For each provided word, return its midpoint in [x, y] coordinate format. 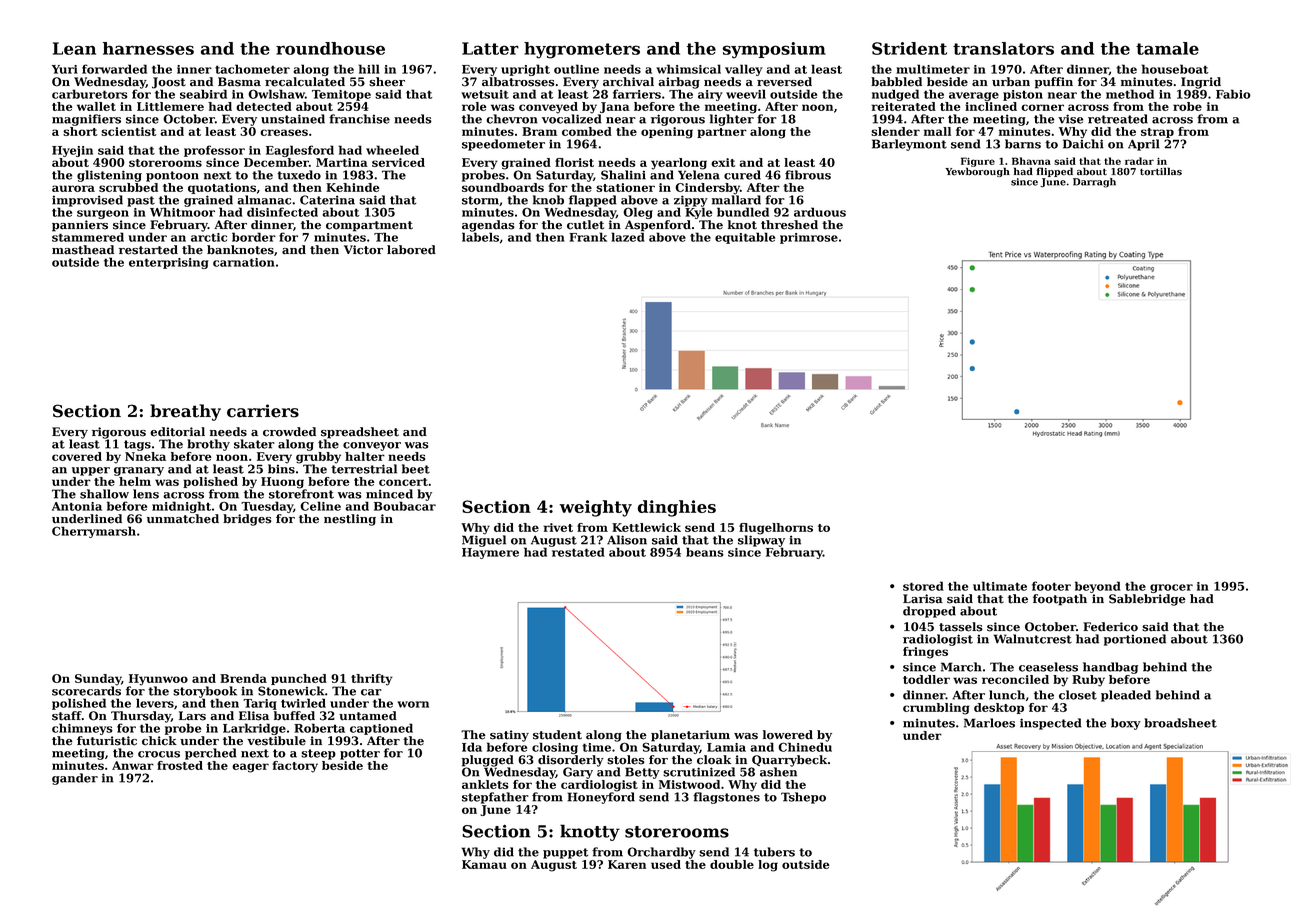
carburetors [90, 94]
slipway [761, 541]
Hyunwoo [158, 680]
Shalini [623, 175]
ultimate [1000, 586]
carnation [244, 262]
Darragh [1094, 183]
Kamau [484, 864]
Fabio [1233, 94]
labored [411, 250]
